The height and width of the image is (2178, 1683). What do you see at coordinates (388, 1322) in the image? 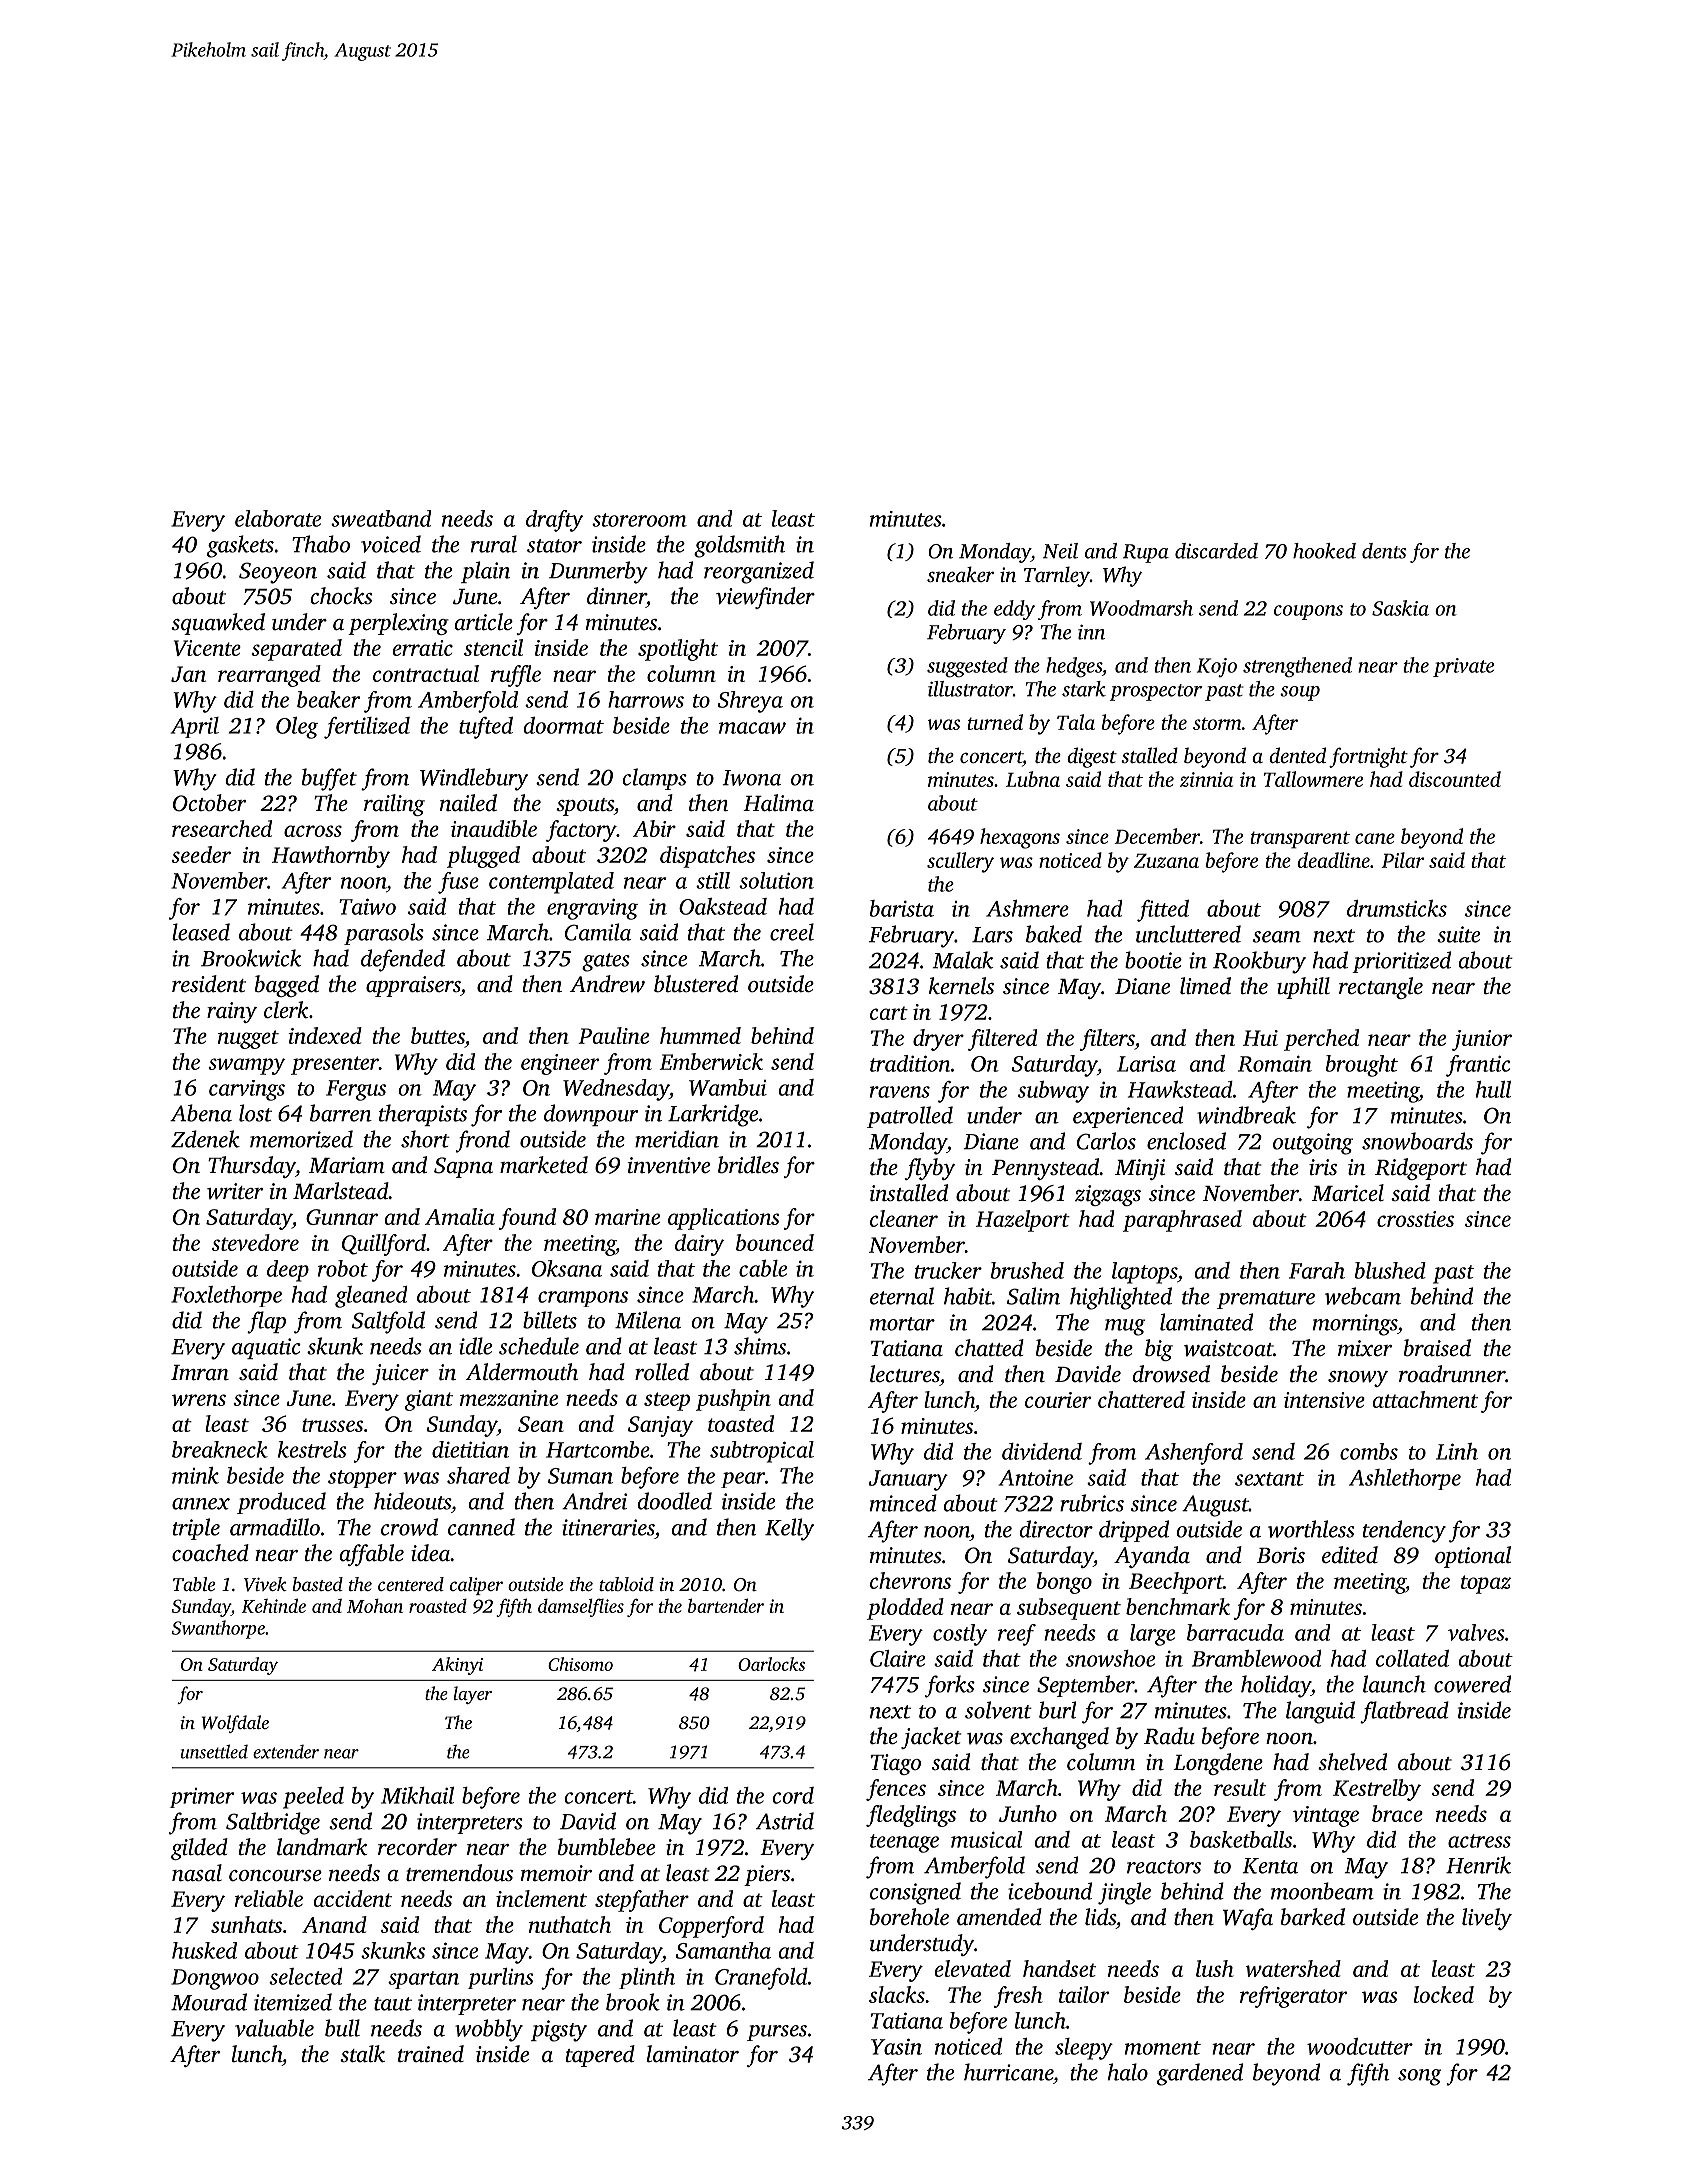
I see `Saltfold` at bounding box center [388, 1322].
